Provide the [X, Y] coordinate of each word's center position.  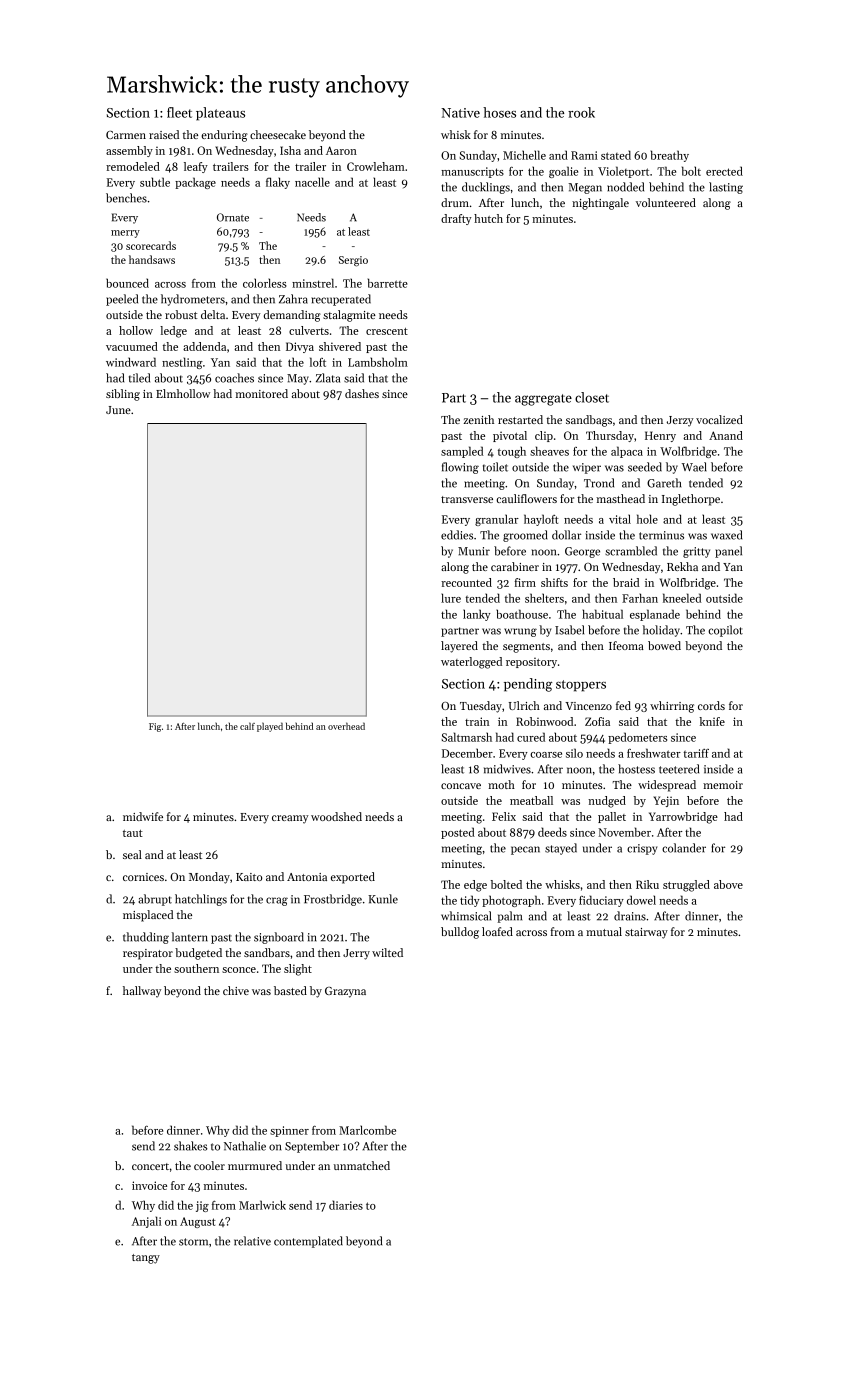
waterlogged [471, 663]
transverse [467, 499]
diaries [346, 1205]
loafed [497, 931]
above [728, 884]
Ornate [233, 217]
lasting [726, 188]
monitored [261, 393]
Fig [155, 727]
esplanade [655, 615]
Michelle [524, 155]
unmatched [362, 1165]
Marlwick [262, 1205]
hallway [142, 992]
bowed [664, 645]
